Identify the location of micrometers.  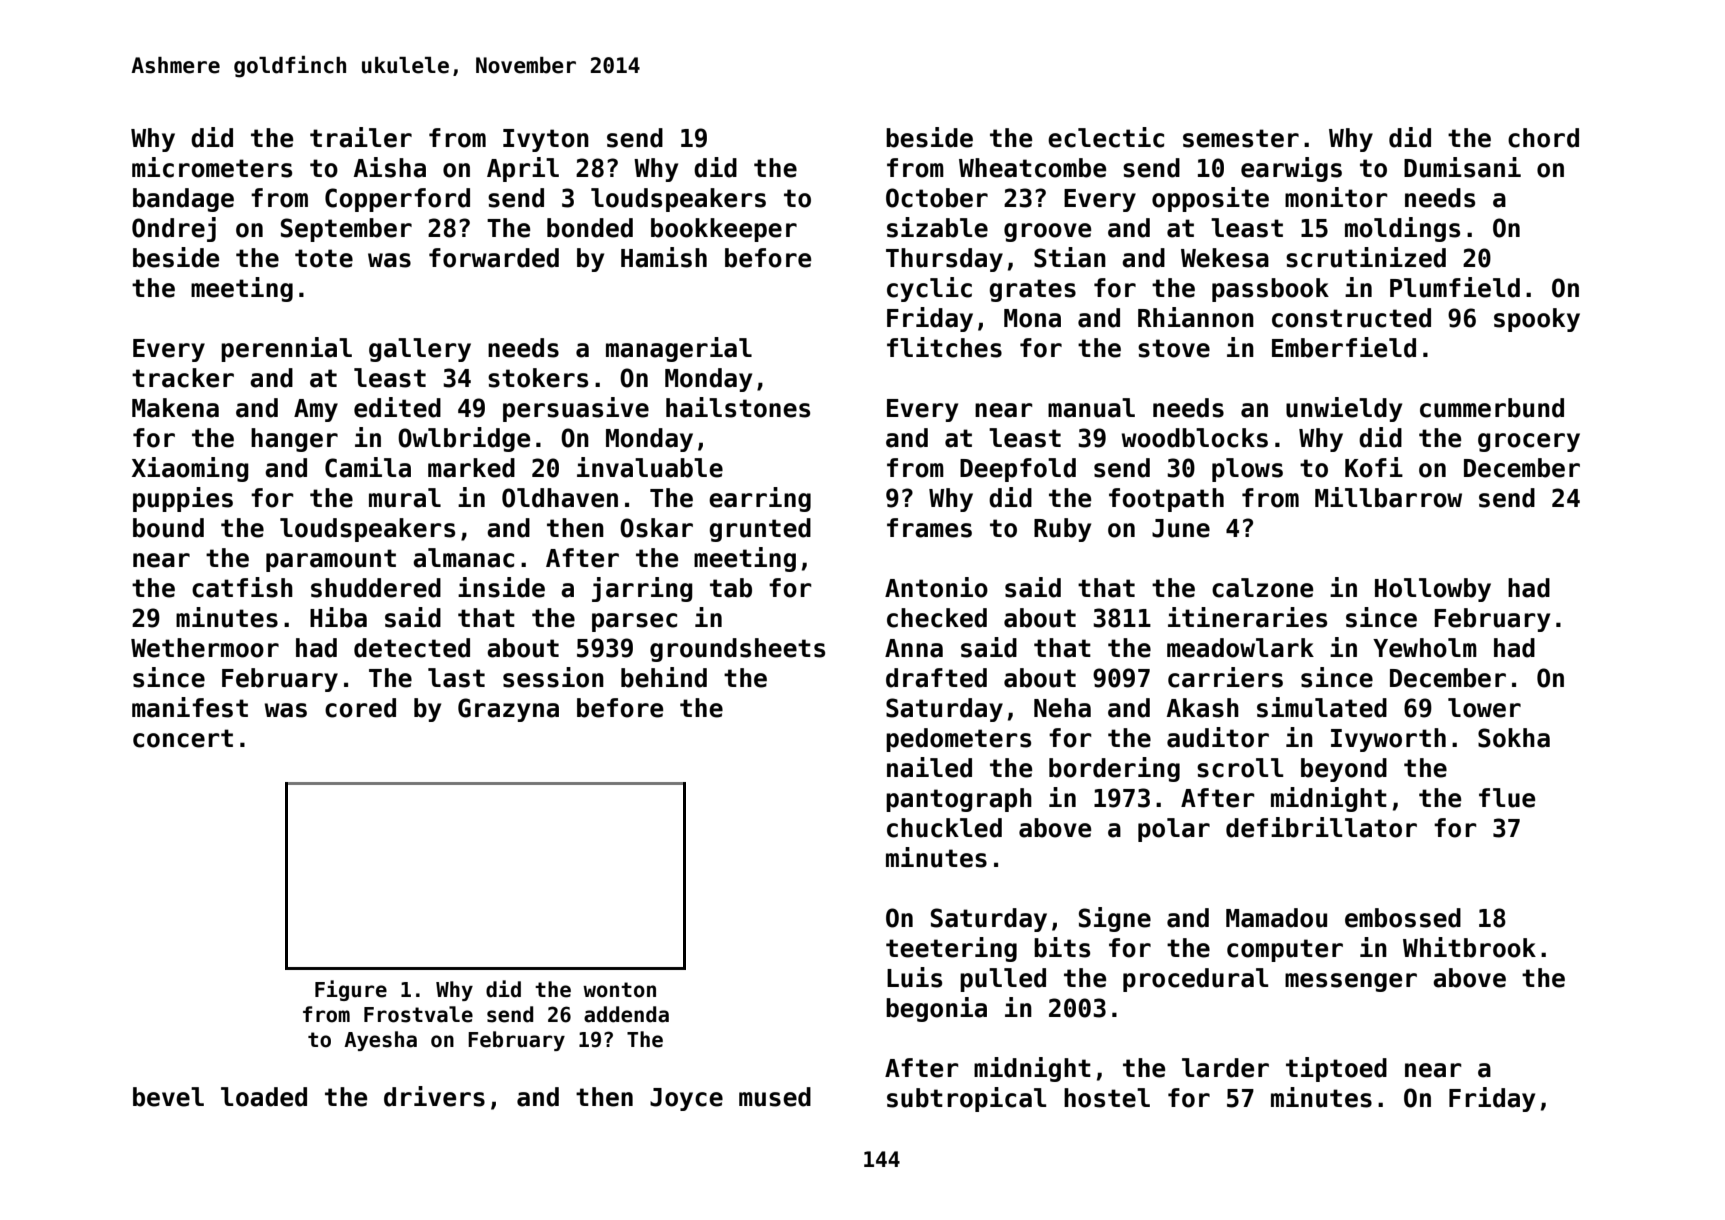
(212, 167).
